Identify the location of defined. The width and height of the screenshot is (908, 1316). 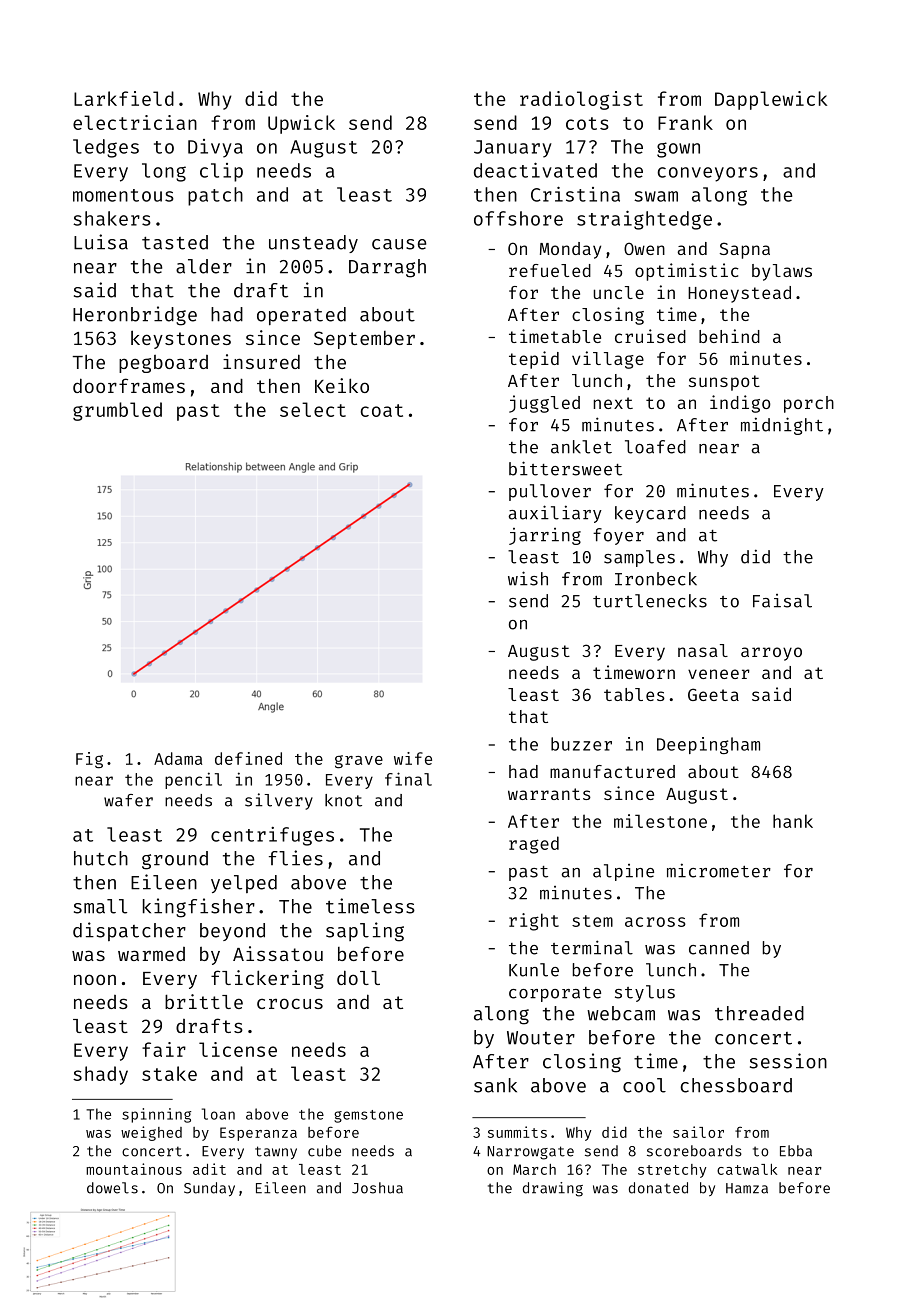
(248, 758).
